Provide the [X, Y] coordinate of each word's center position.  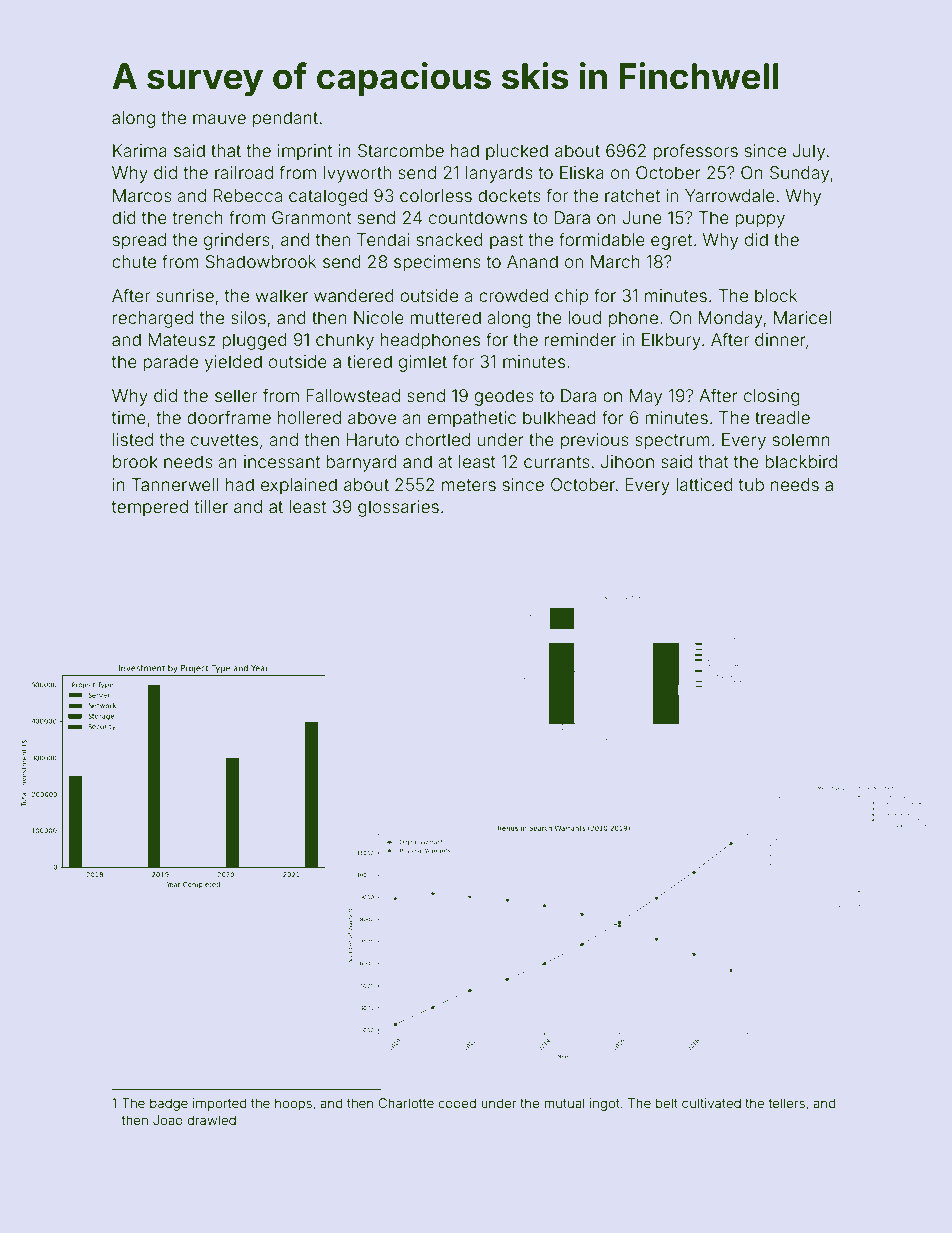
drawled [211, 1120]
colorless [436, 195]
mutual [564, 1103]
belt [667, 1103]
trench [197, 217]
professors [695, 152]
